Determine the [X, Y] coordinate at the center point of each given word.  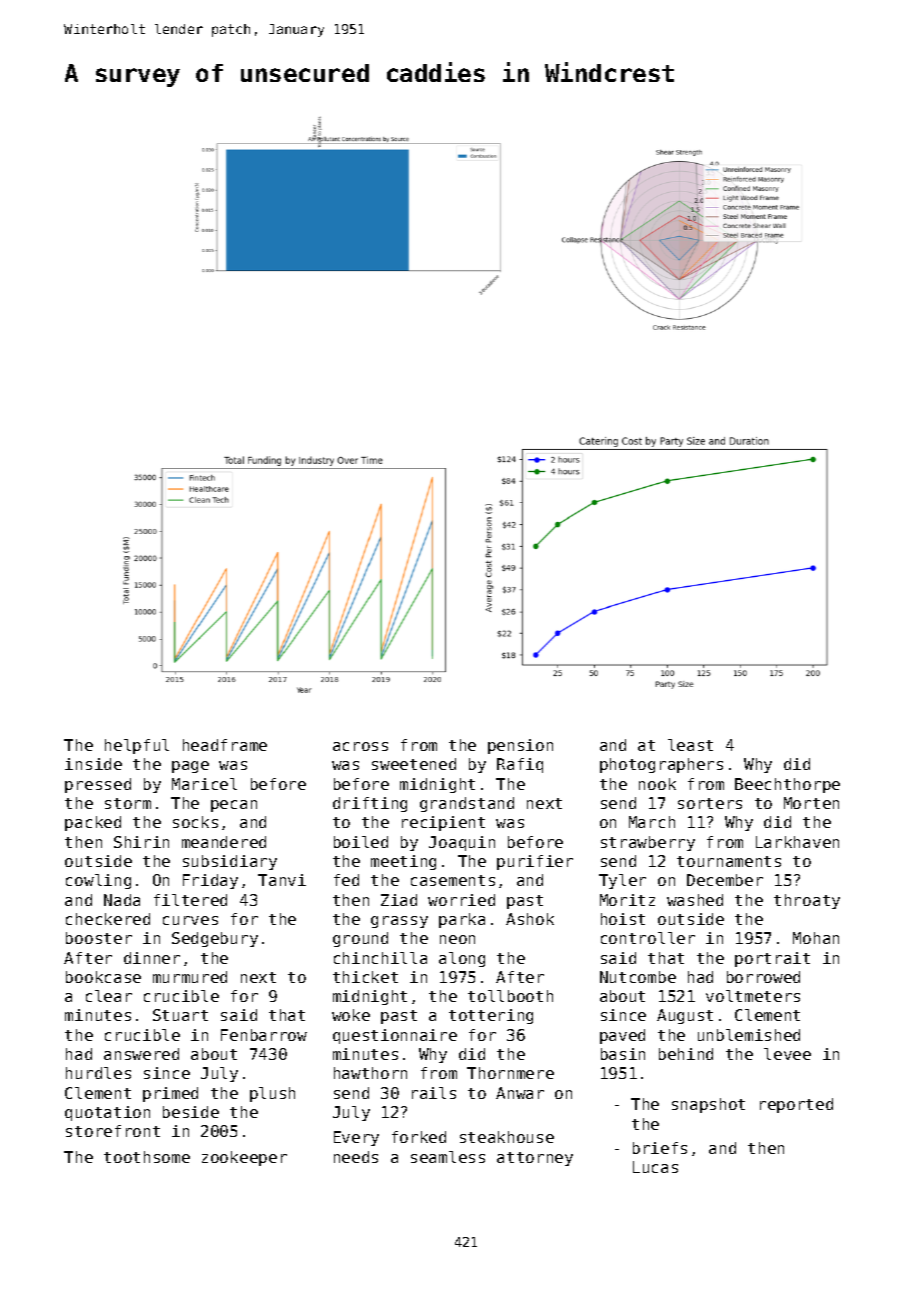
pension [520, 746]
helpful [137, 746]
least [690, 745]
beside [191, 1112]
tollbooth [510, 996]
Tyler [622, 881]
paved [622, 1036]
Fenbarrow [264, 1035]
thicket [365, 977]
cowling [98, 881]
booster [99, 938]
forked [419, 1137]
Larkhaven [797, 842]
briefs [660, 1148]
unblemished [749, 1035]
